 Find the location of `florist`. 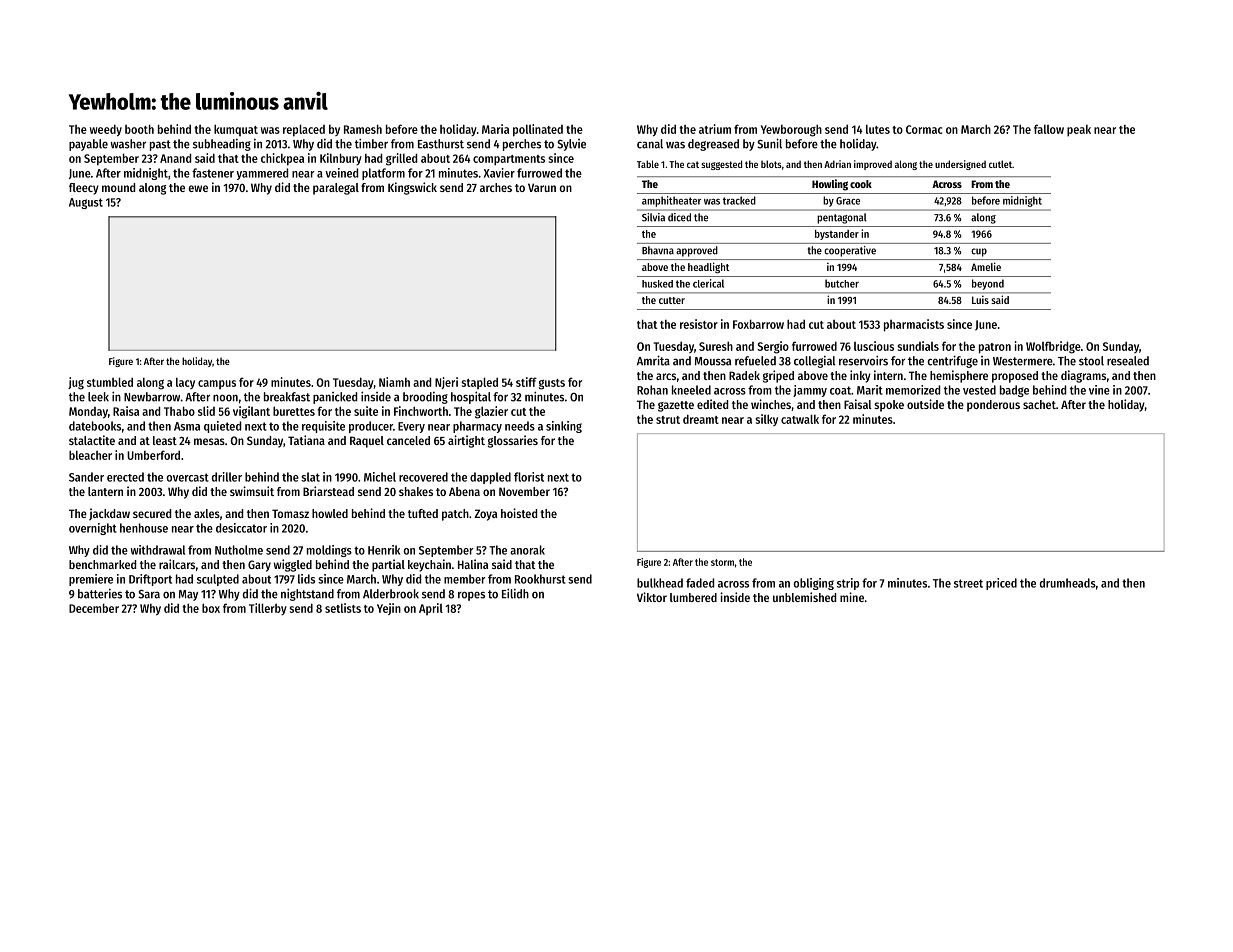

florist is located at coordinates (529, 477).
